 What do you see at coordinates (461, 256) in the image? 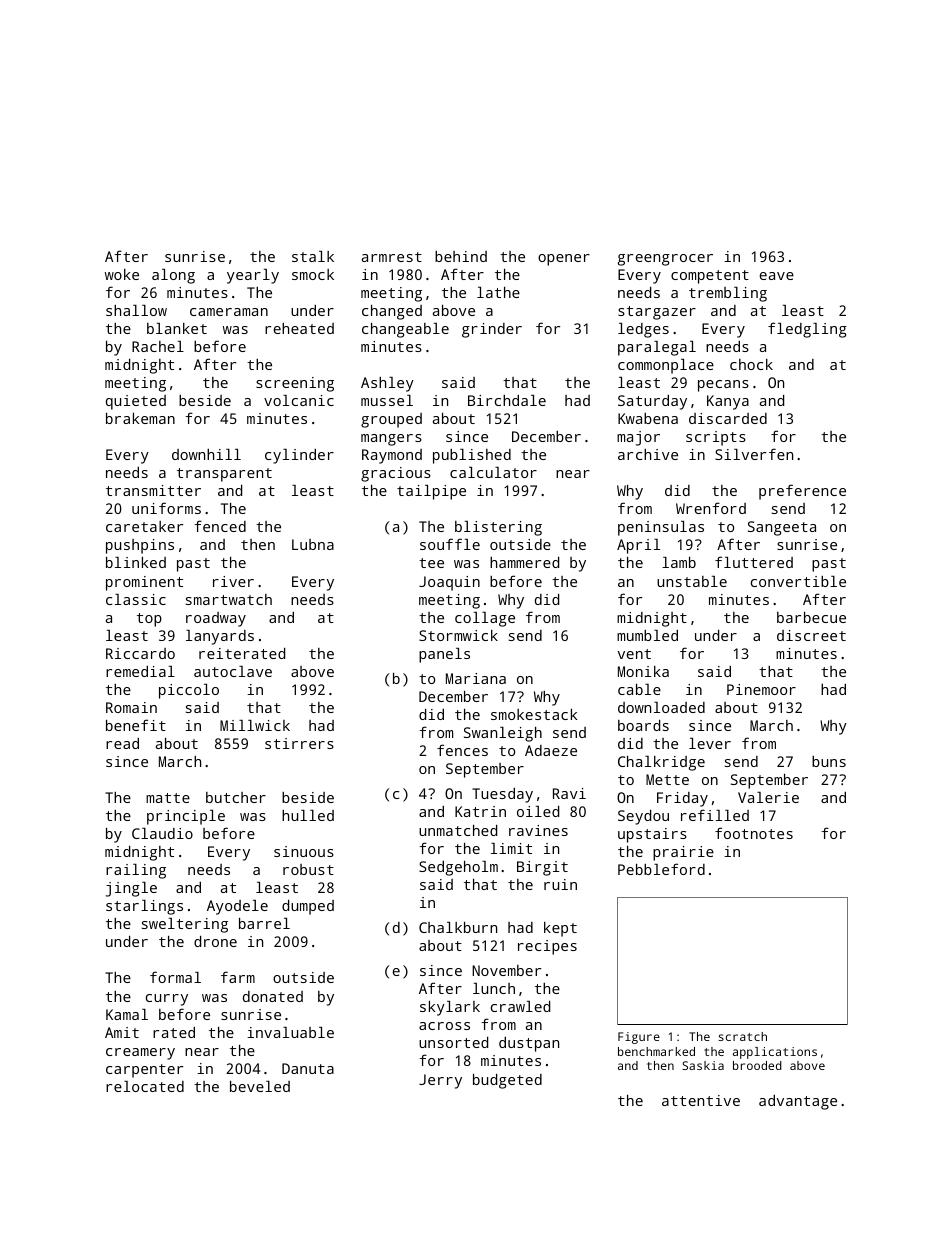
I see `behind` at bounding box center [461, 256].
